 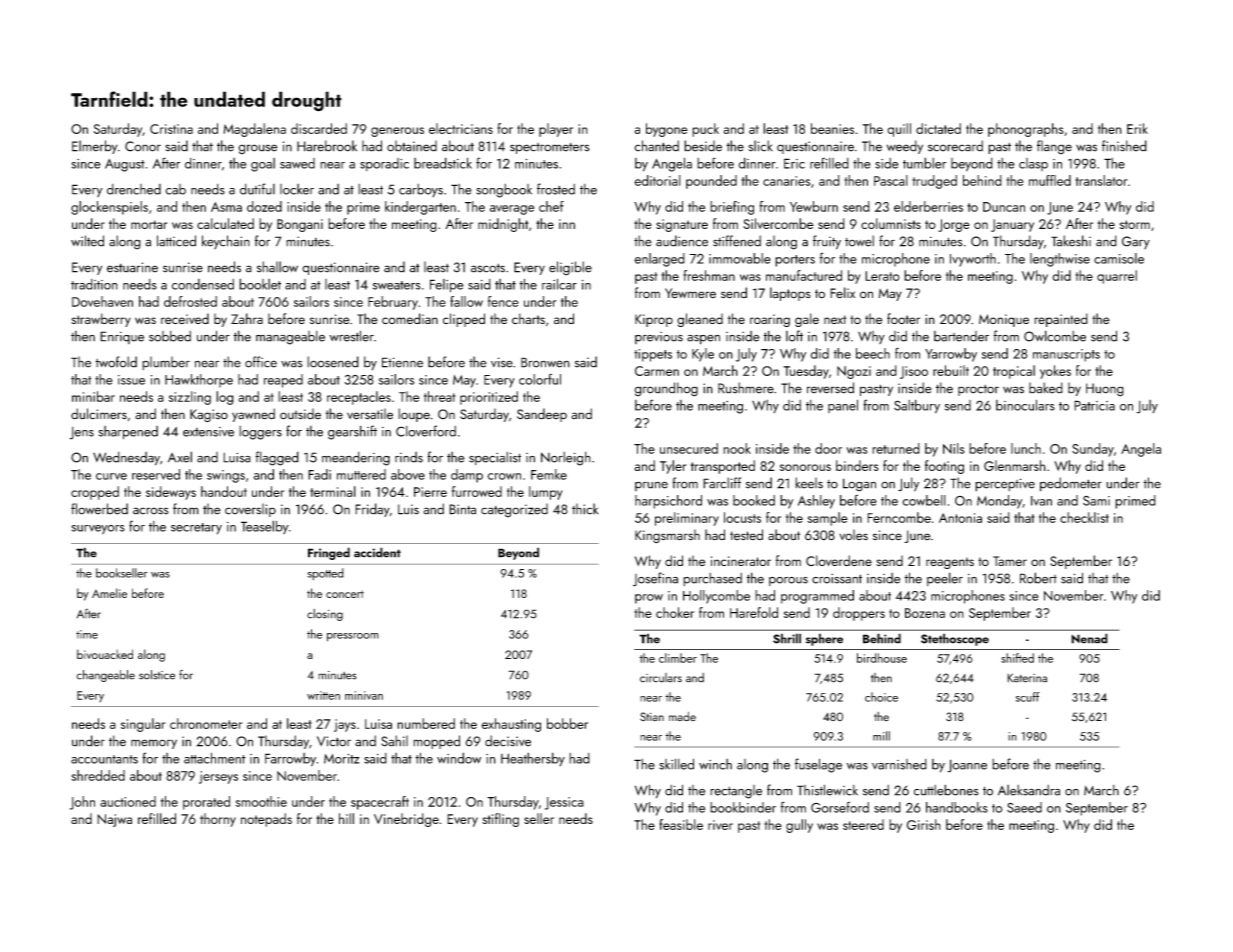 What do you see at coordinates (723, 467) in the screenshot?
I see `transported` at bounding box center [723, 467].
